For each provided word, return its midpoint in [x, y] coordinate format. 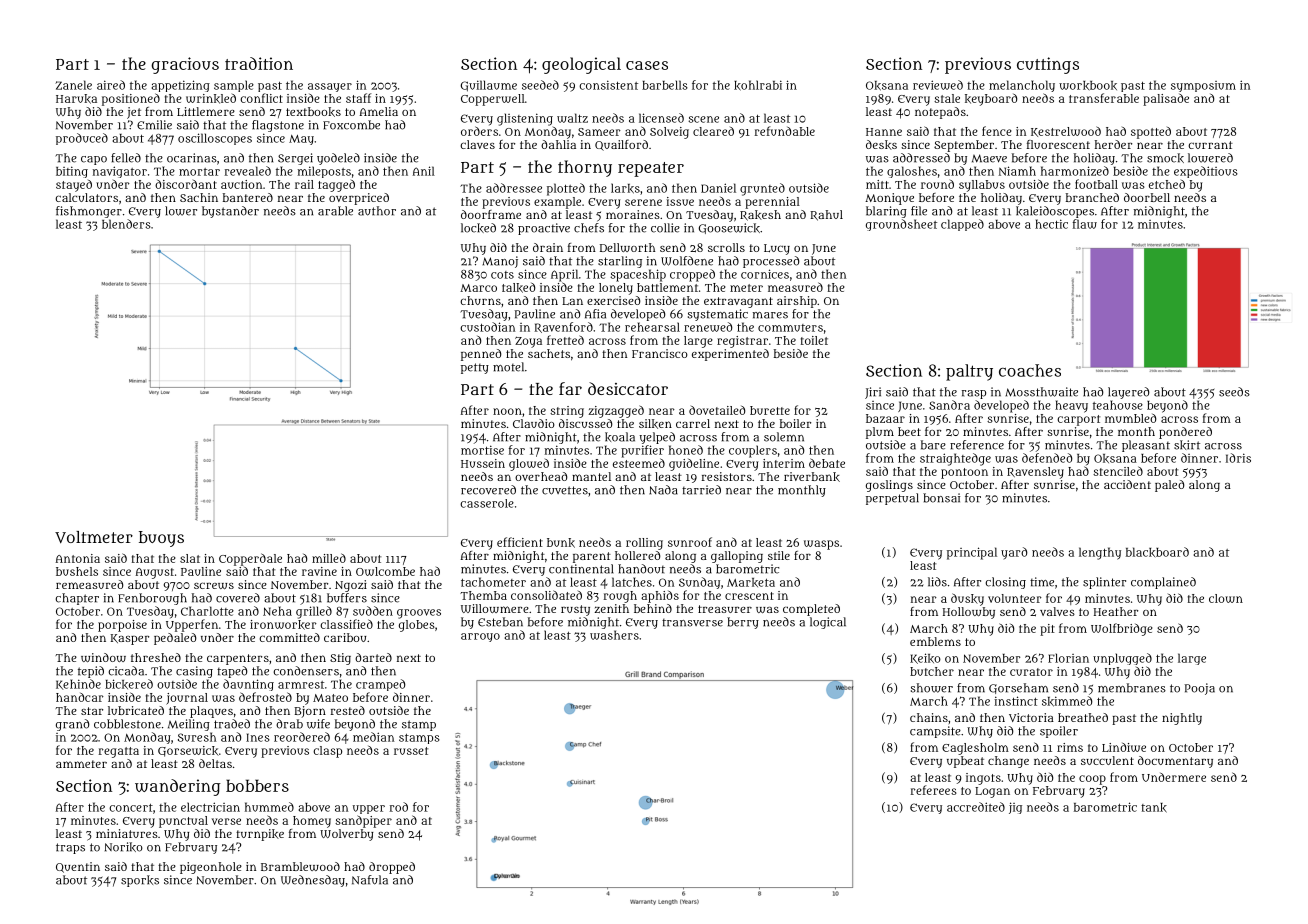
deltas [215, 763]
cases [647, 65]
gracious [185, 65]
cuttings [1048, 65]
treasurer [725, 609]
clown [1226, 598]
